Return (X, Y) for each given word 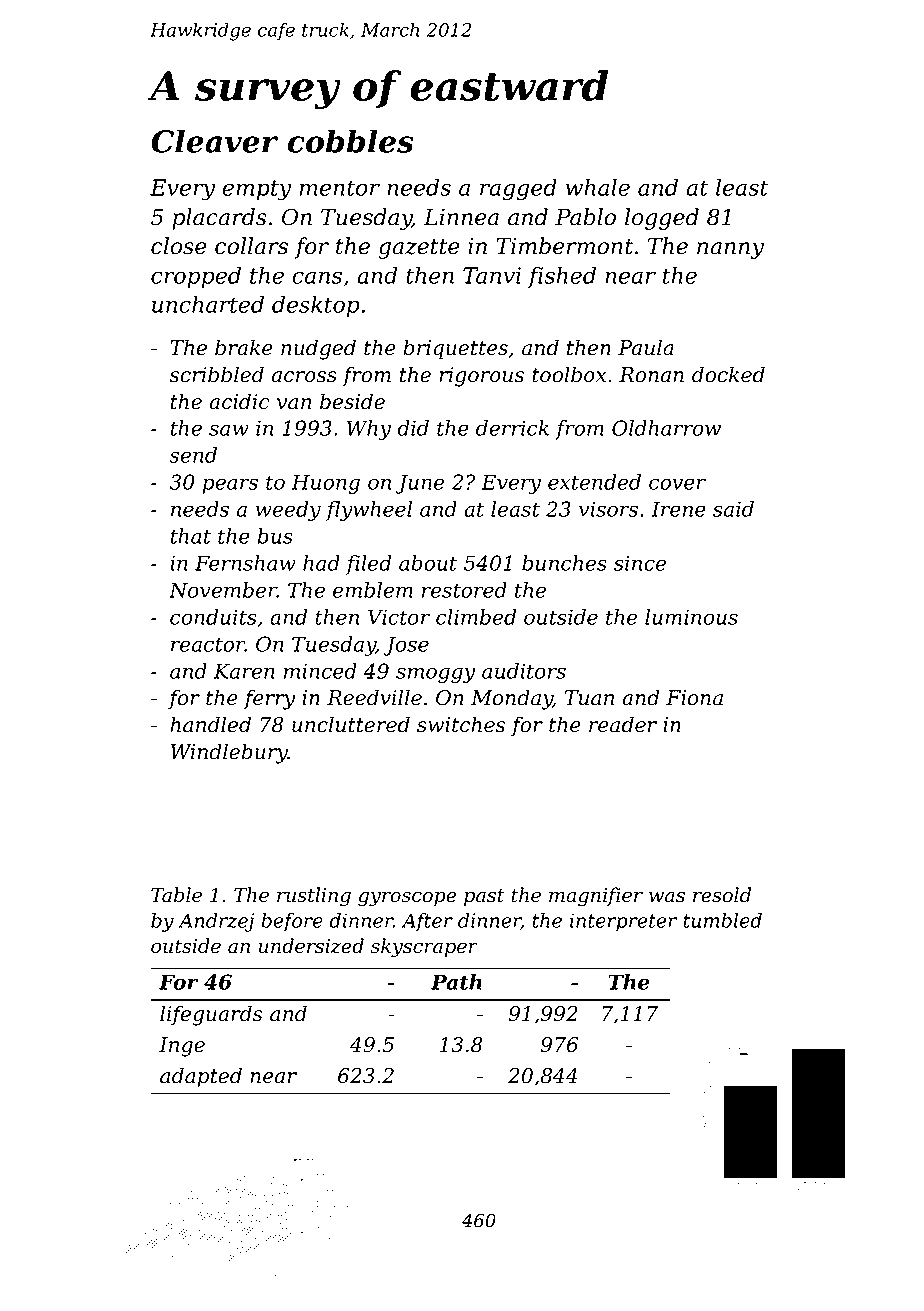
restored (464, 590)
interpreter (623, 922)
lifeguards (211, 1015)
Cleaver (214, 141)
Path (456, 982)
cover (677, 484)
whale (598, 187)
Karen (244, 671)
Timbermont (564, 246)
